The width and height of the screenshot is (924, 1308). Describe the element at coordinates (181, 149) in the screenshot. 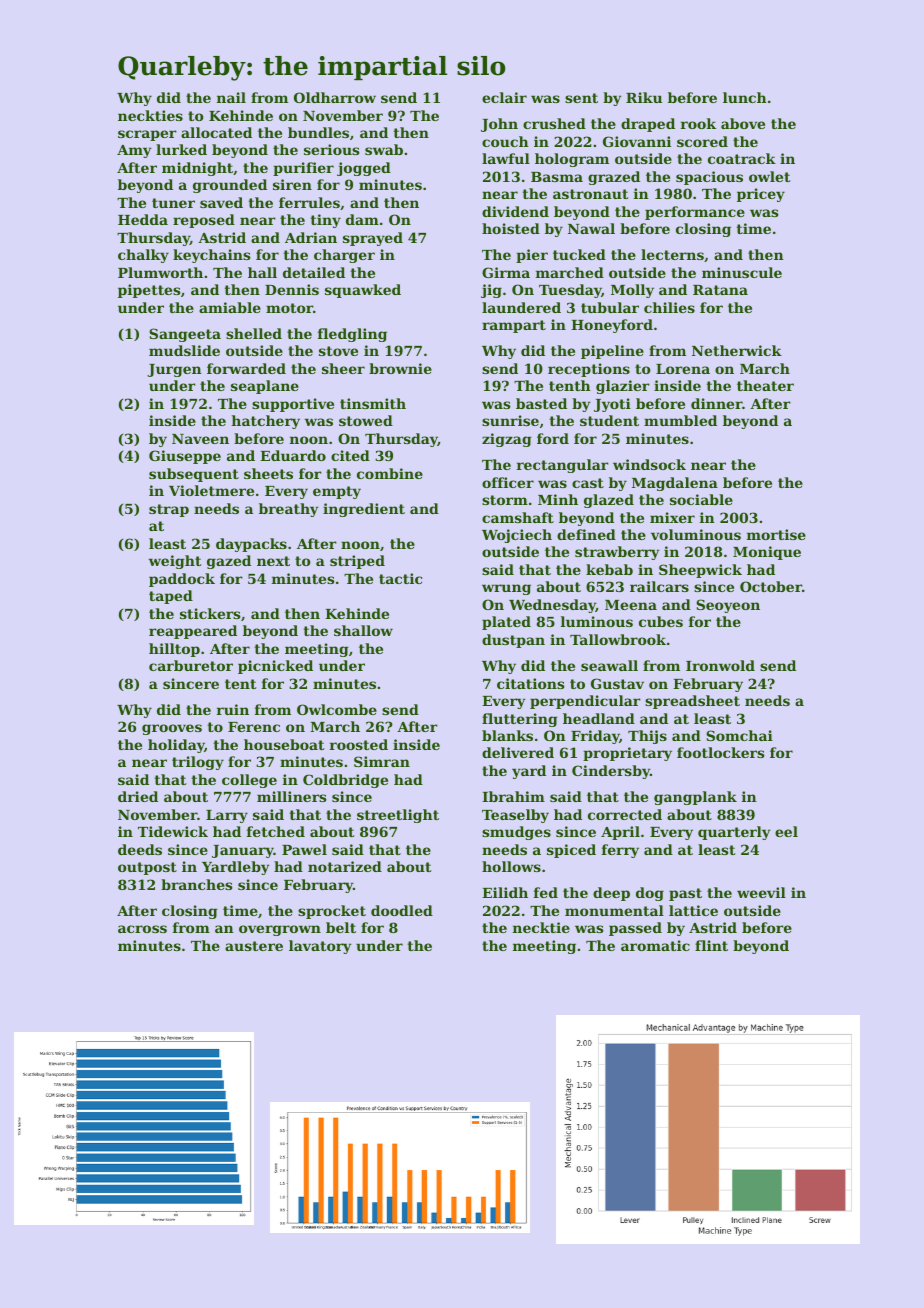

I see `lurked` at that location.
